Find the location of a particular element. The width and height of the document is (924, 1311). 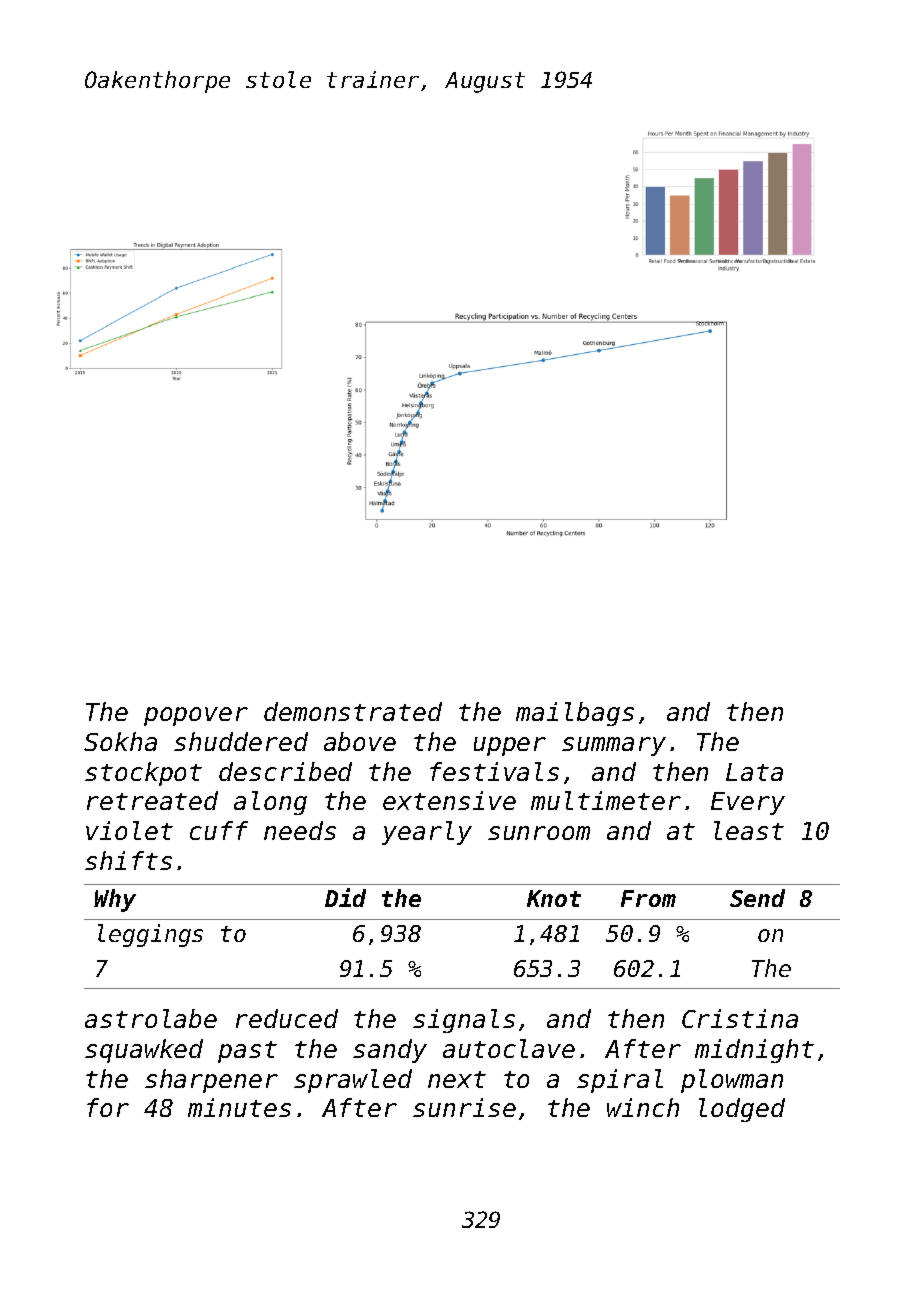

midnight is located at coordinates (754, 1051).
